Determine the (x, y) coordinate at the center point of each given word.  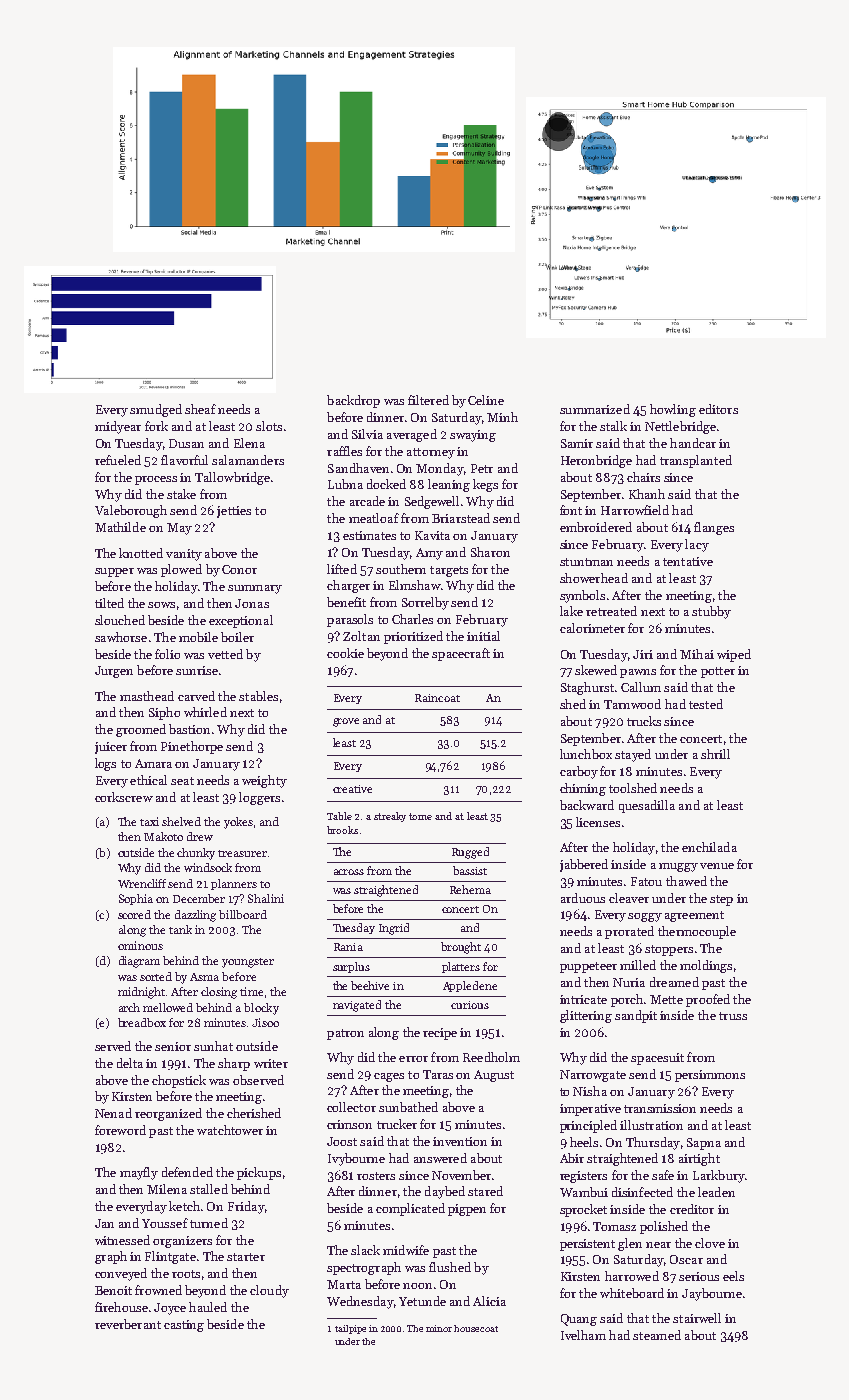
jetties (234, 512)
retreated (611, 611)
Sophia (136, 899)
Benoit (113, 1290)
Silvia (367, 434)
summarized (595, 409)
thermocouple (697, 932)
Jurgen (114, 672)
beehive (370, 985)
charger (348, 586)
